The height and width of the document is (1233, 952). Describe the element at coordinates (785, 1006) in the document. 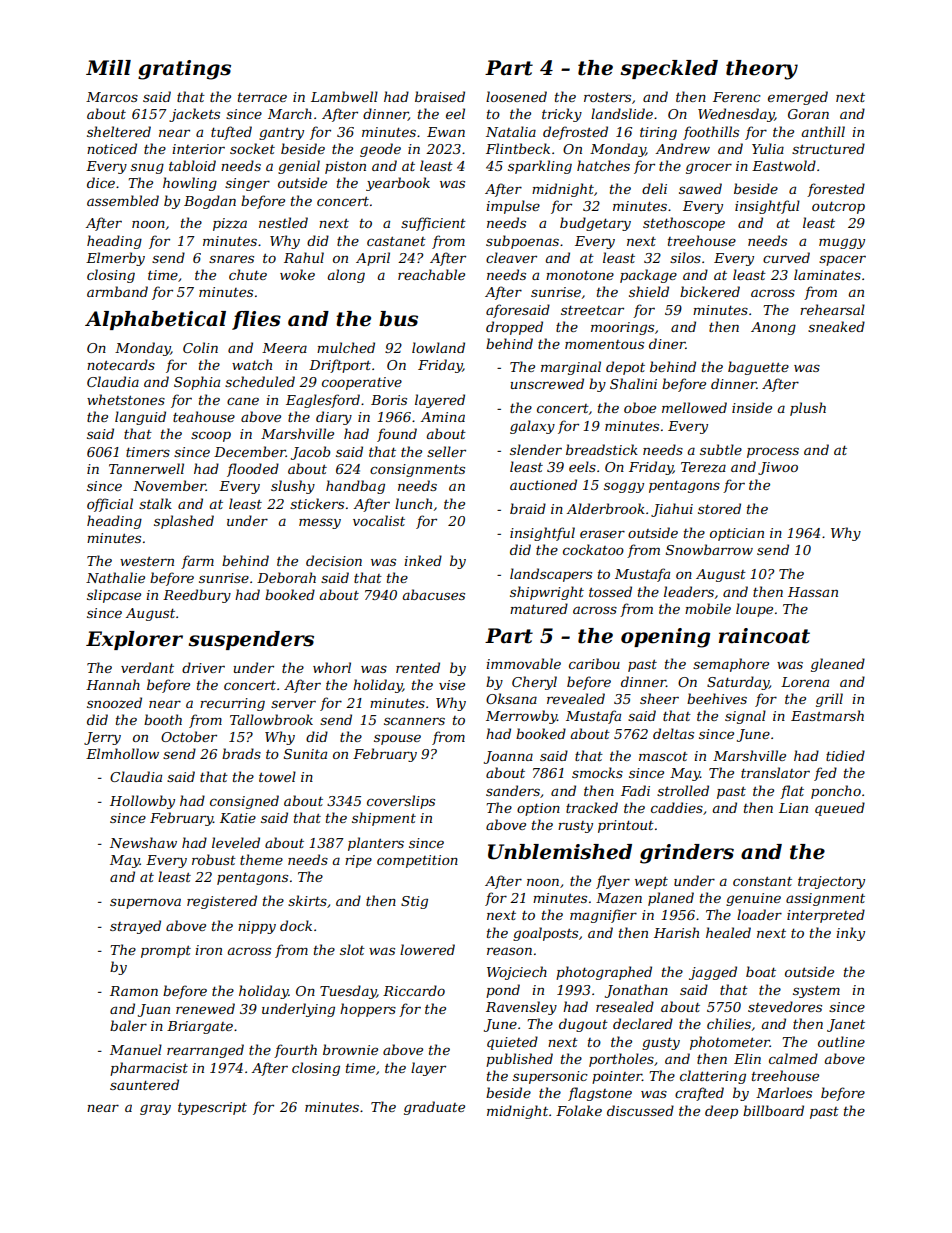

I see `stevedores` at that location.
